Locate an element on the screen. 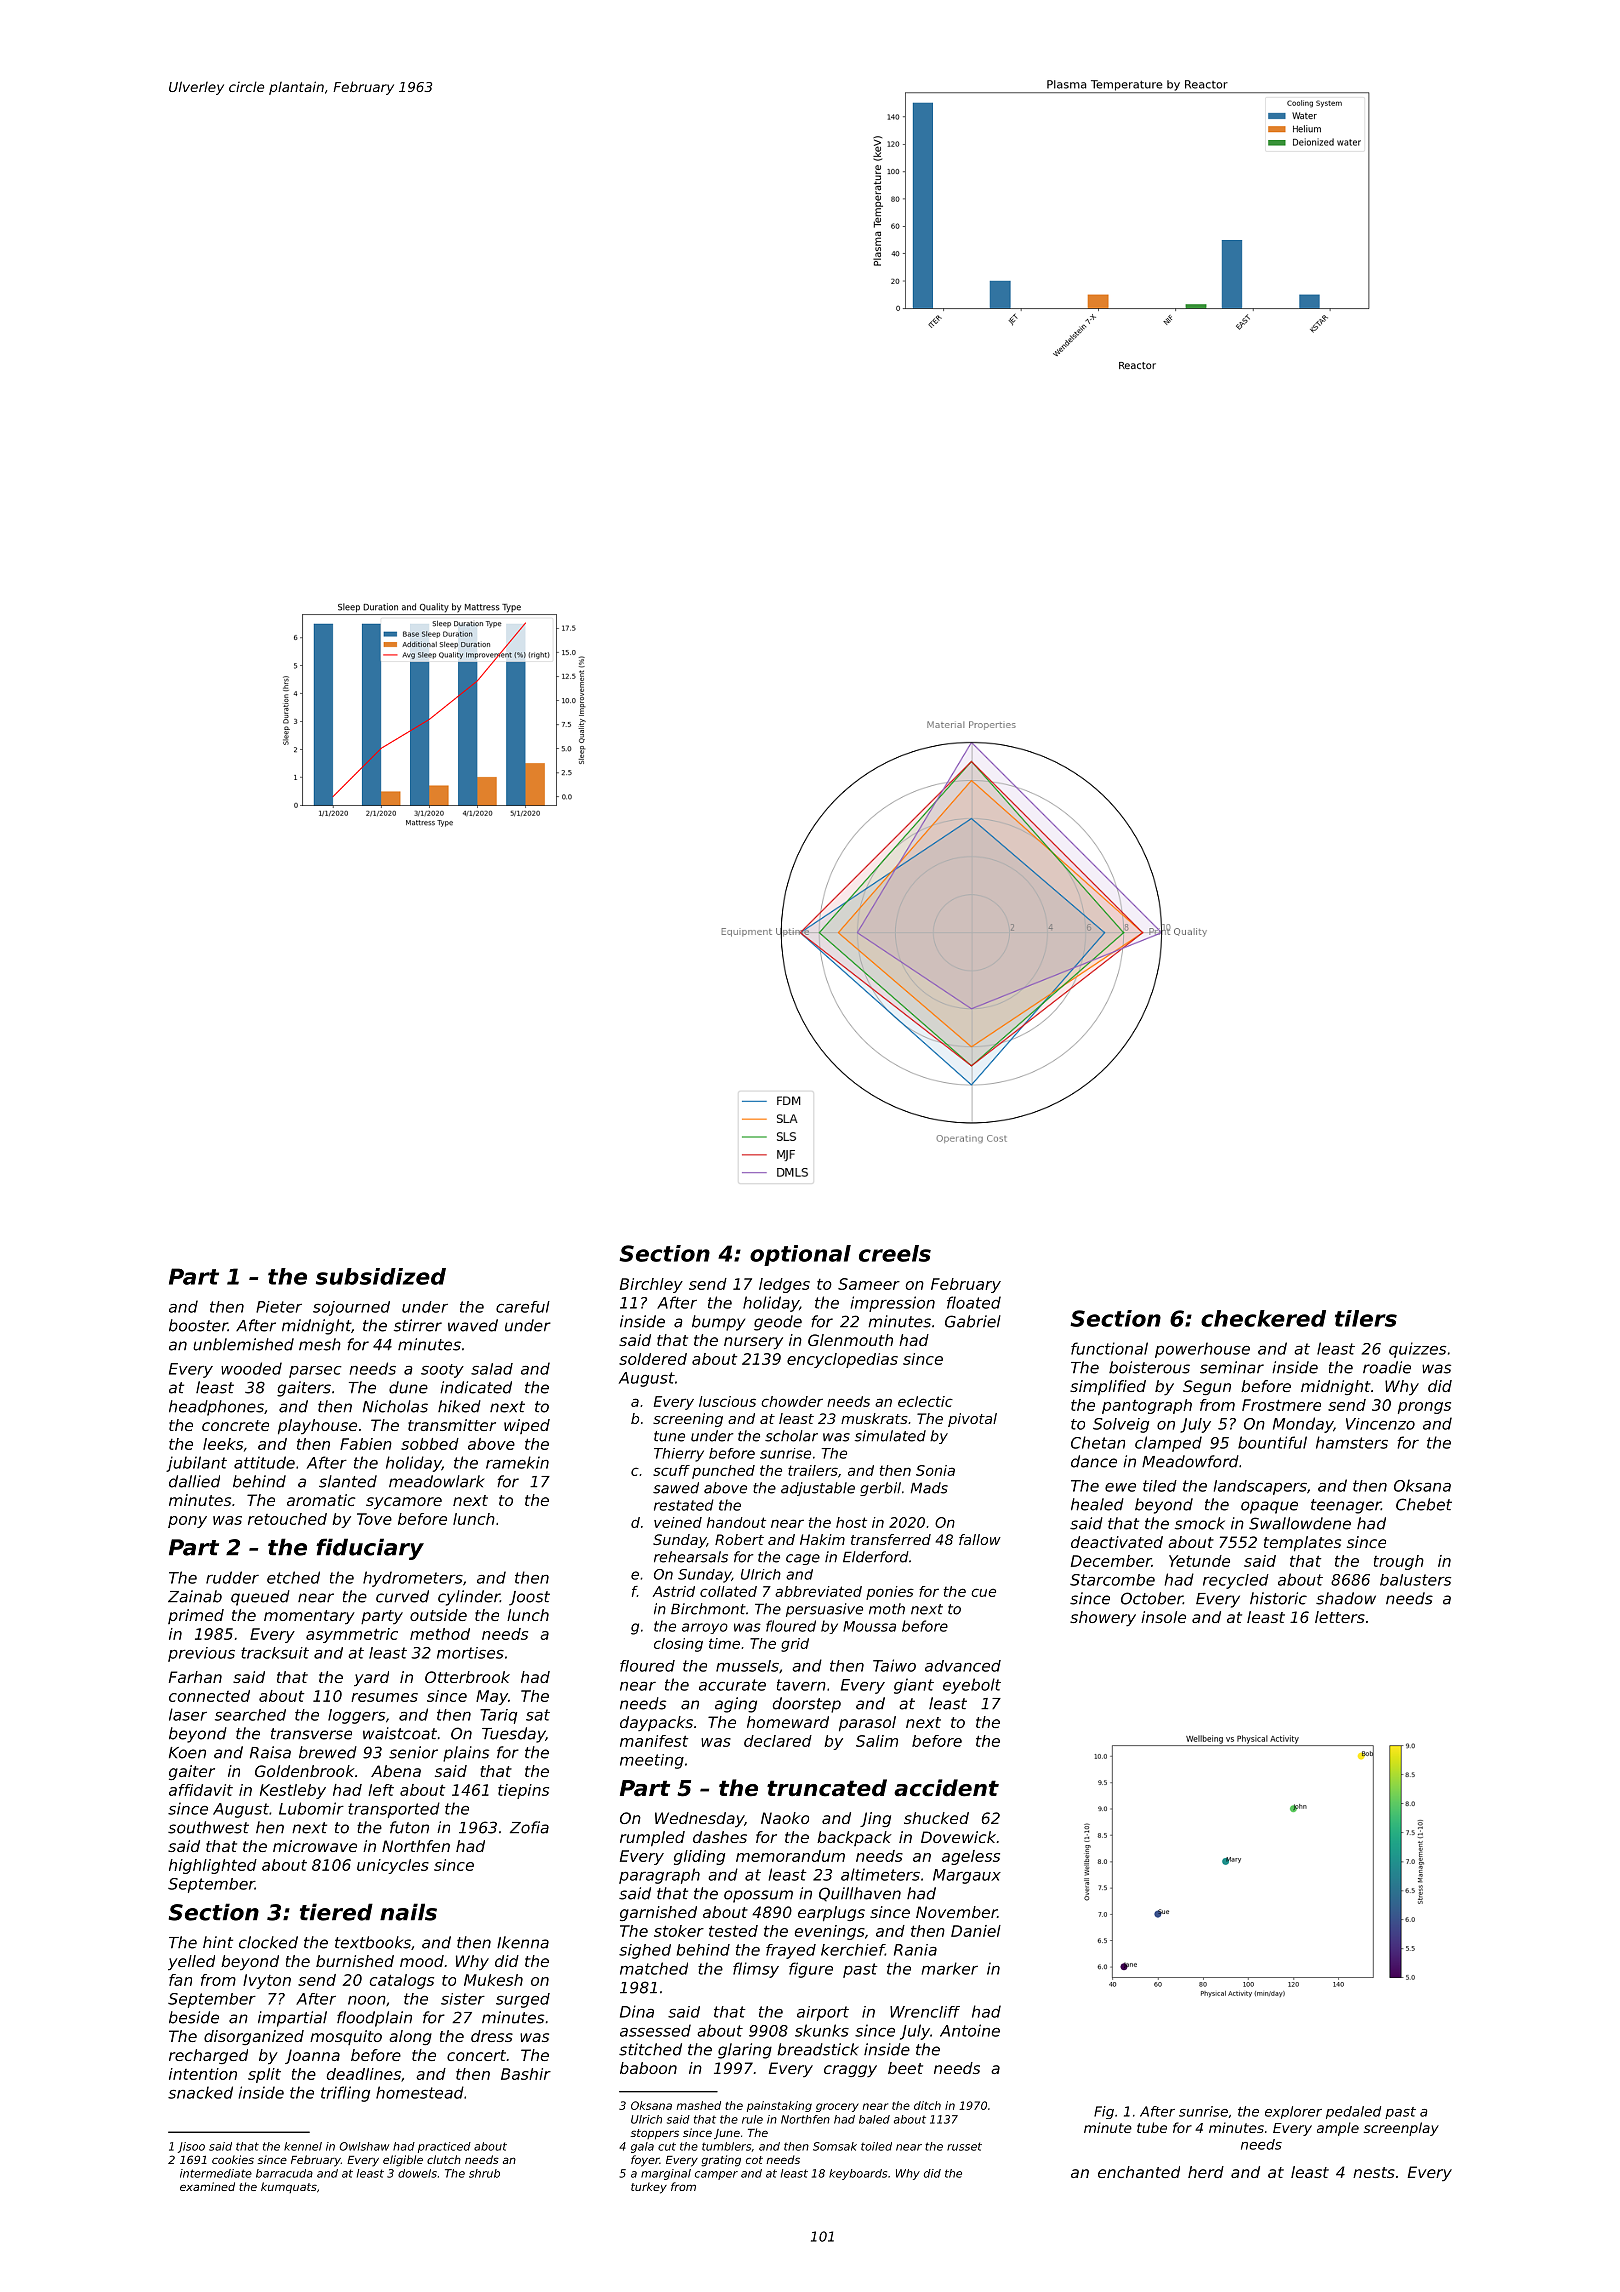 The image size is (1620, 2292). letters is located at coordinates (1340, 1617).
